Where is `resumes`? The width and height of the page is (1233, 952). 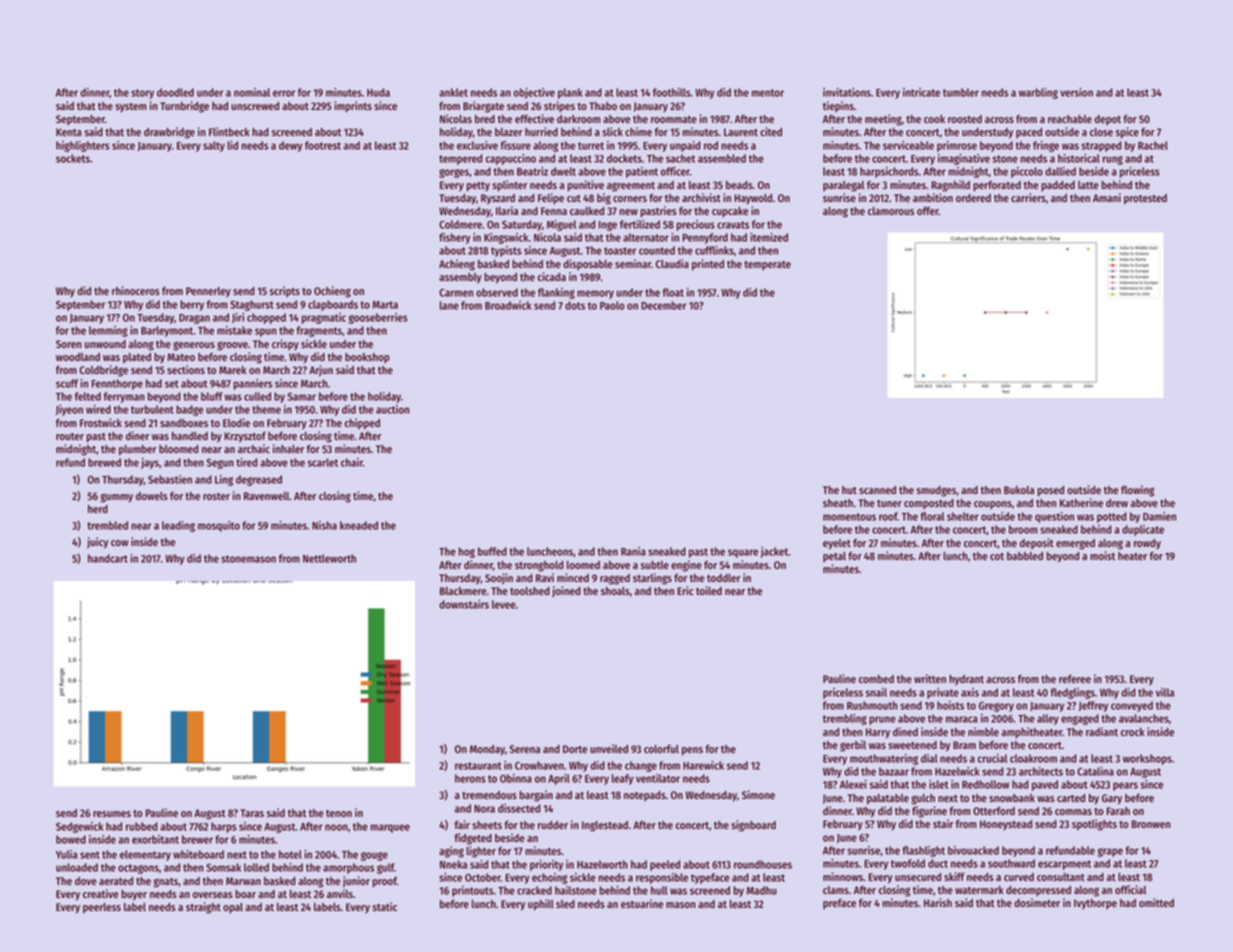
resumes is located at coordinates (112, 814).
